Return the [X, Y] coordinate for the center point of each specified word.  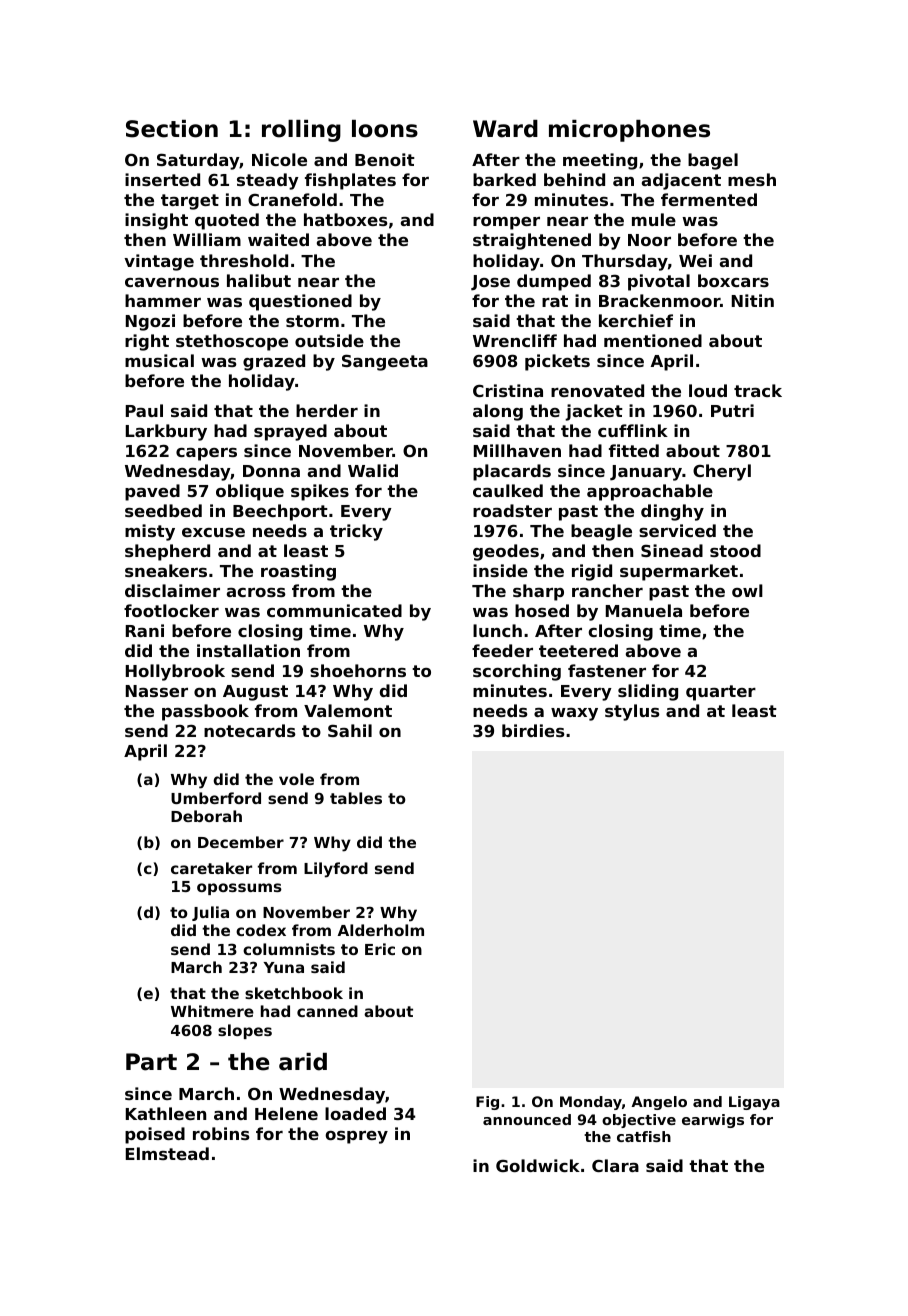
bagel [713, 161]
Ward [505, 129]
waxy [574, 714]
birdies [533, 730]
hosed [542, 610]
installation [248, 650]
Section [172, 129]
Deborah [206, 816]
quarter [721, 693]
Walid [373, 470]
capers [206, 454]
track [758, 390]
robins [221, 1133]
